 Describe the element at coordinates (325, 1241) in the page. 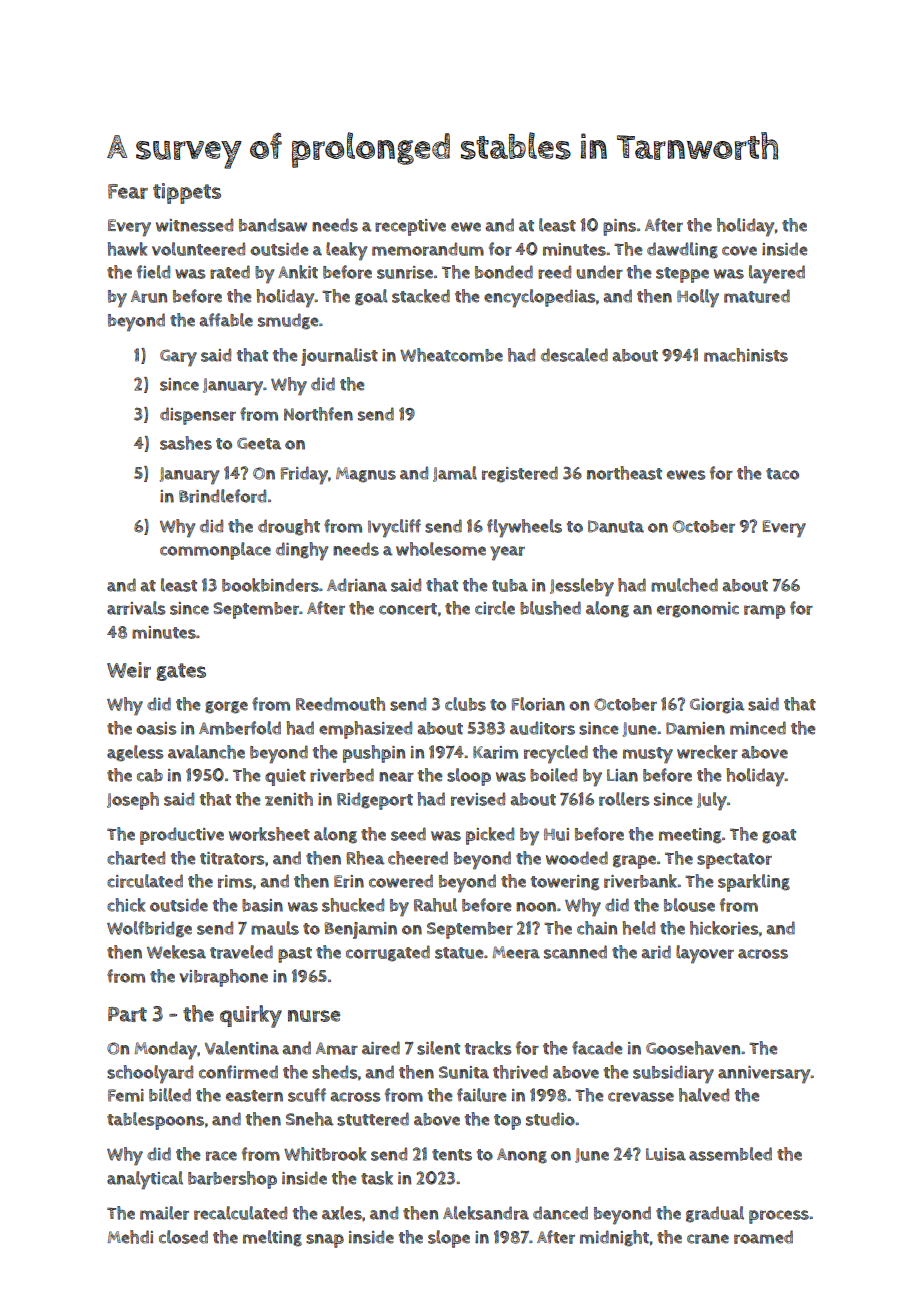

I see `snap` at that location.
